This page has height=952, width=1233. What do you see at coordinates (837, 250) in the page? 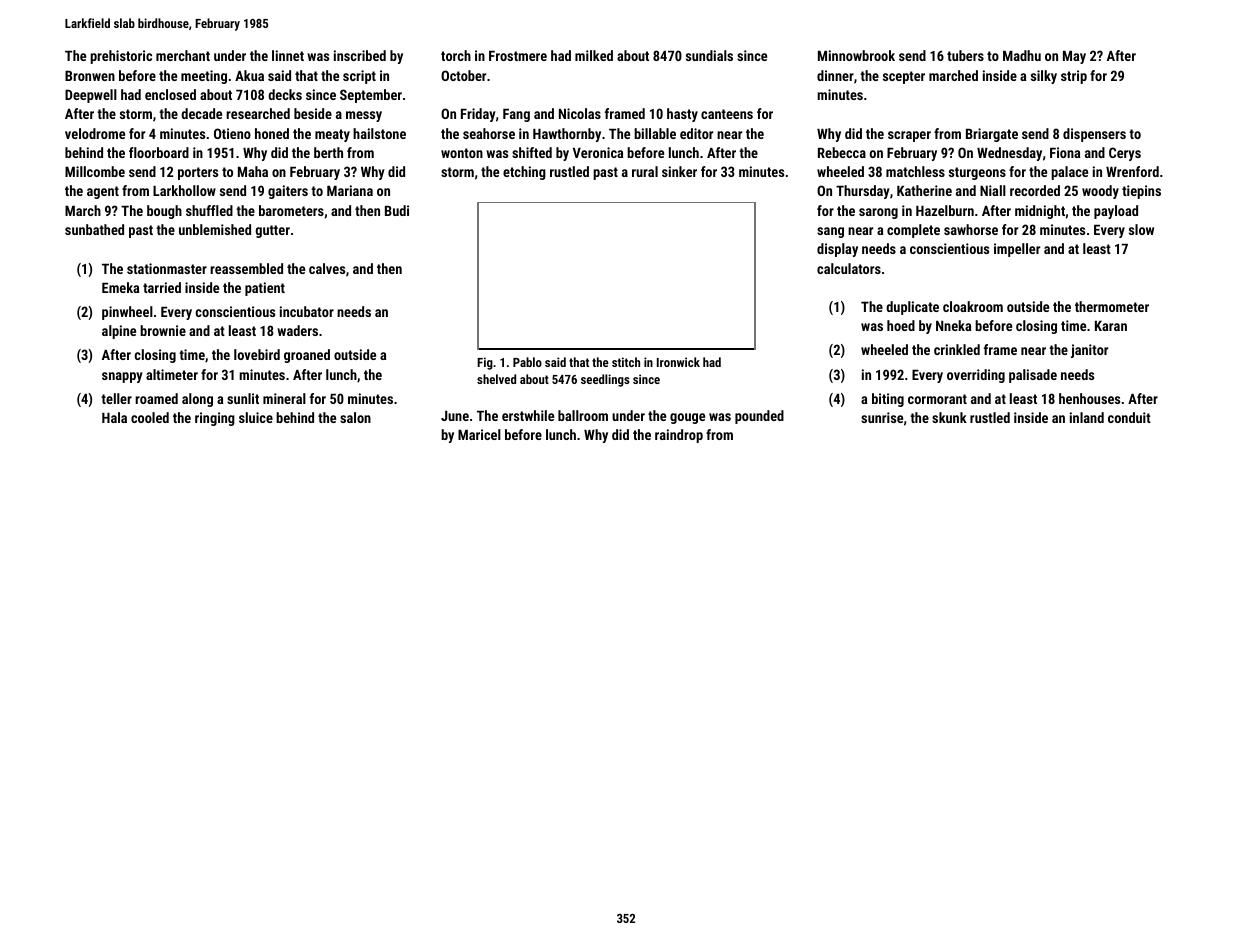
I see `display` at bounding box center [837, 250].
